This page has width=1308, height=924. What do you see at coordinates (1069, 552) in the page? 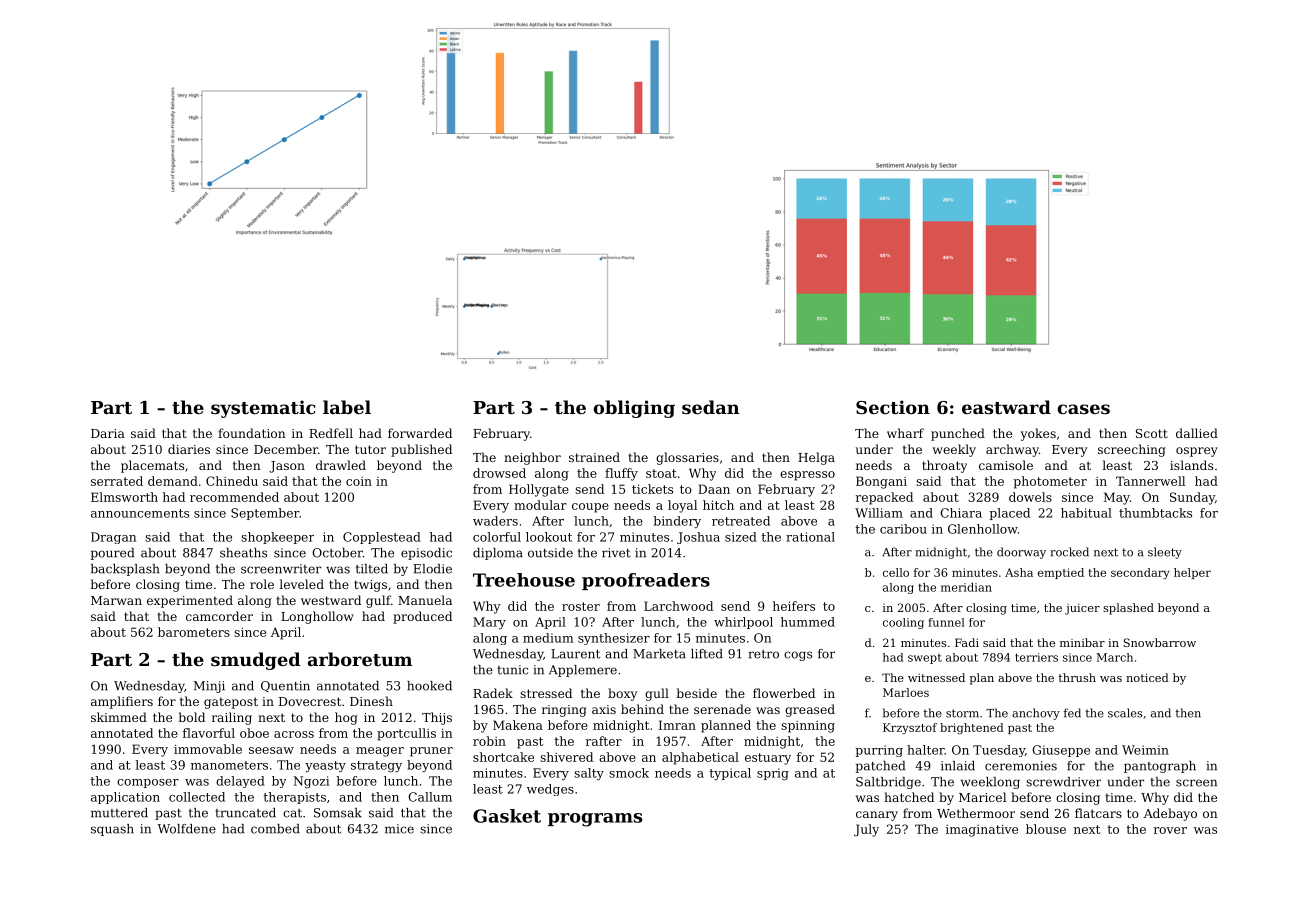
I see `rocked` at bounding box center [1069, 552].
